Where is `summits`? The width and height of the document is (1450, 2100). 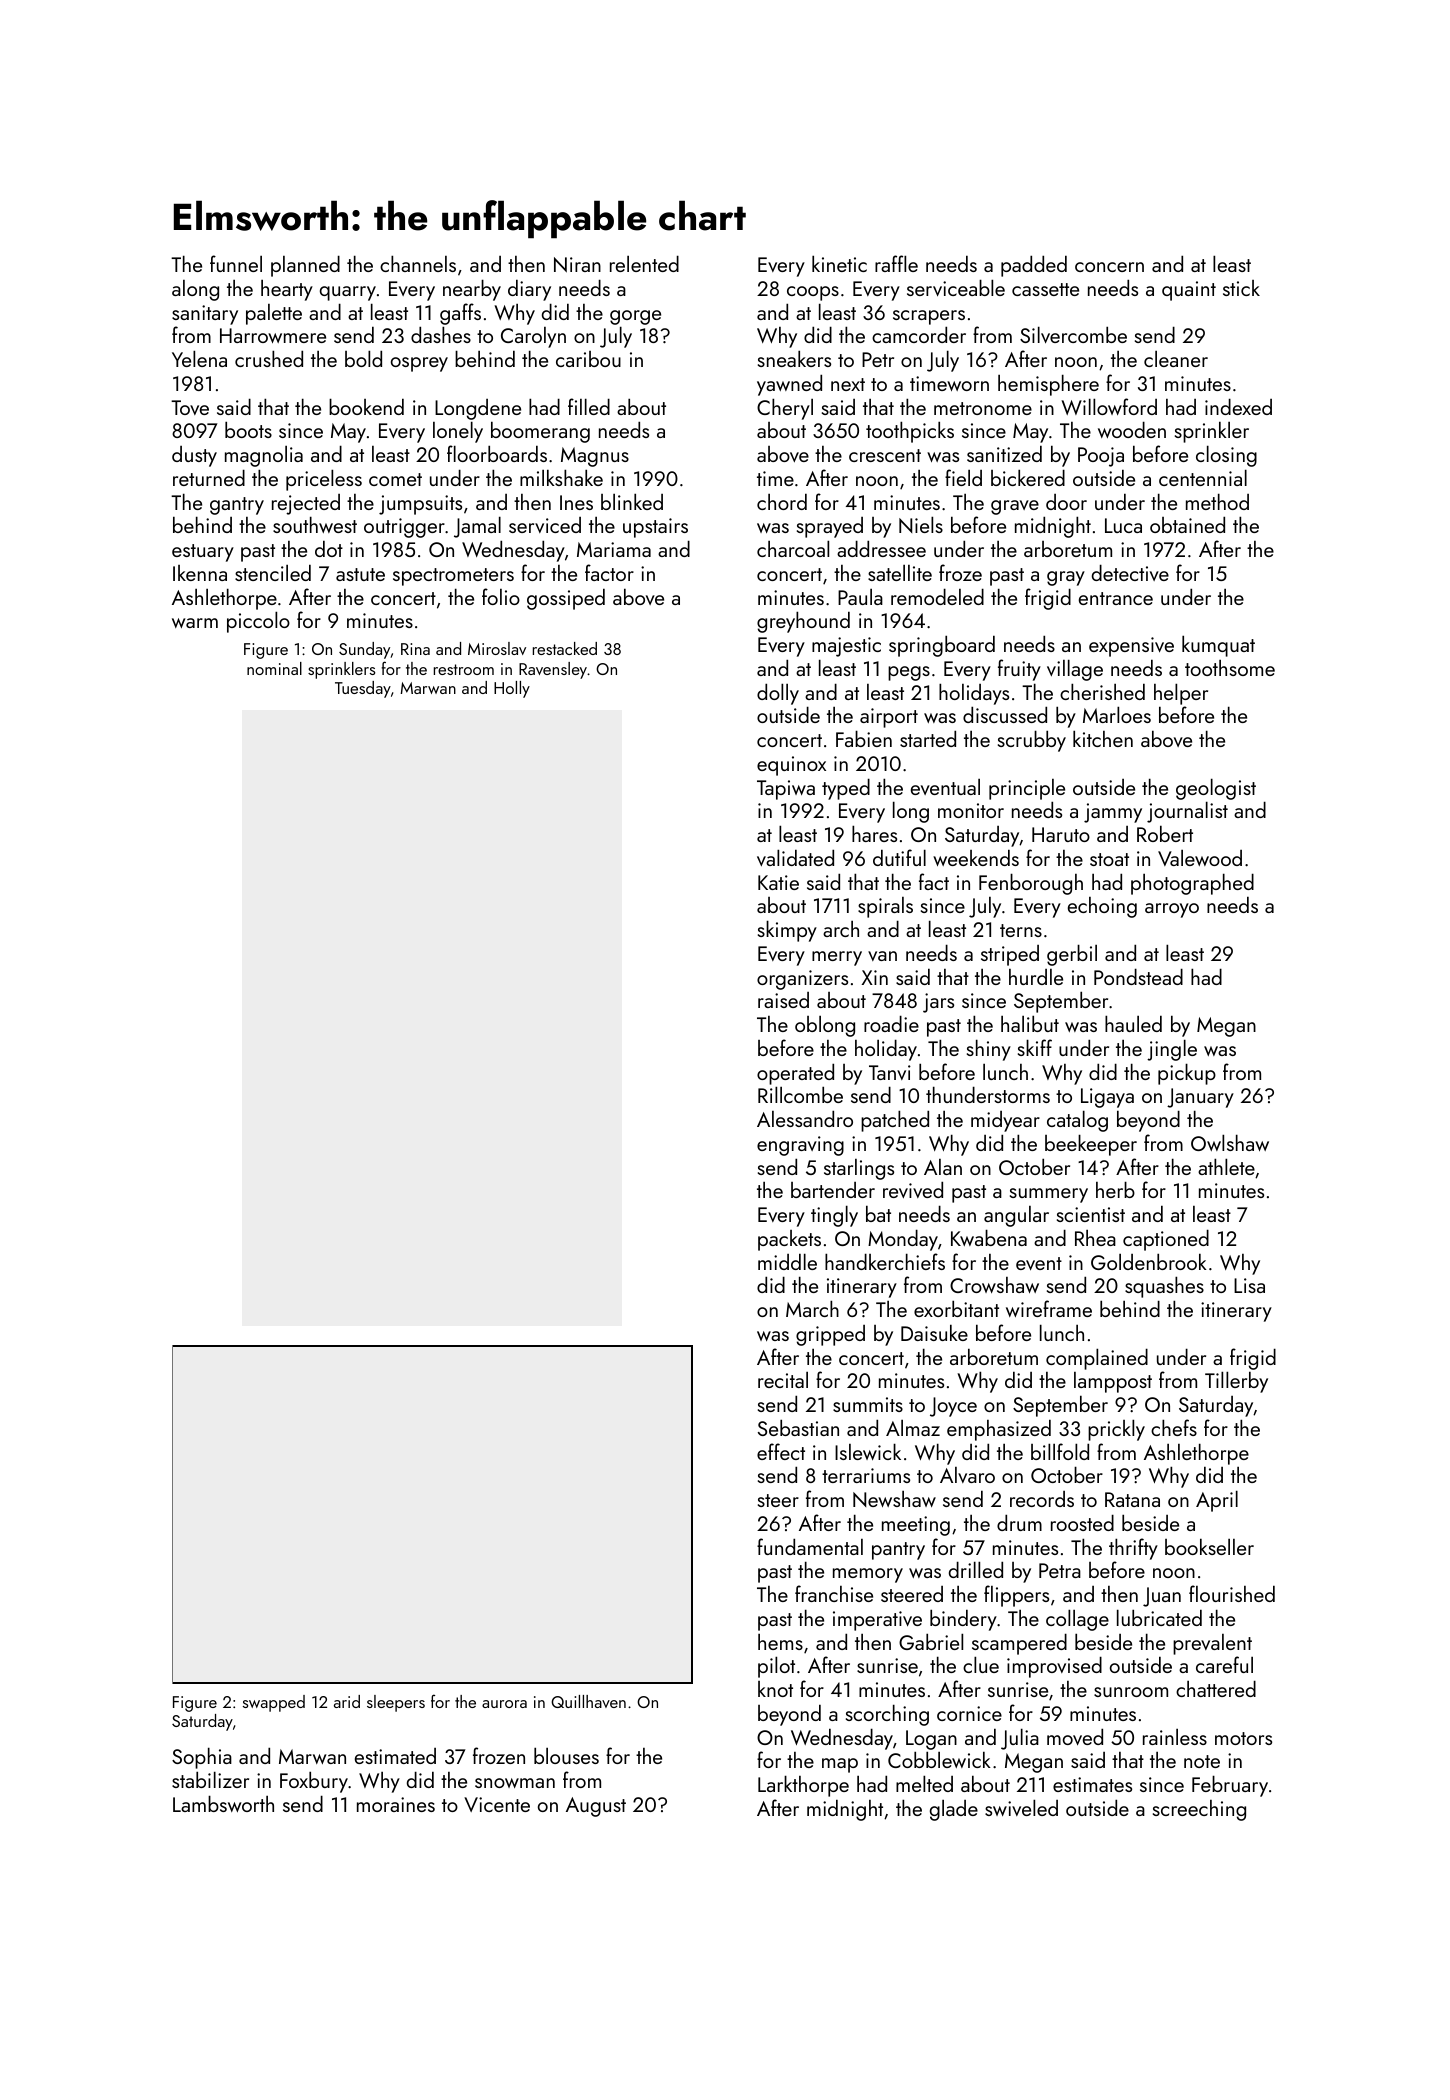
summits is located at coordinates (868, 1404).
